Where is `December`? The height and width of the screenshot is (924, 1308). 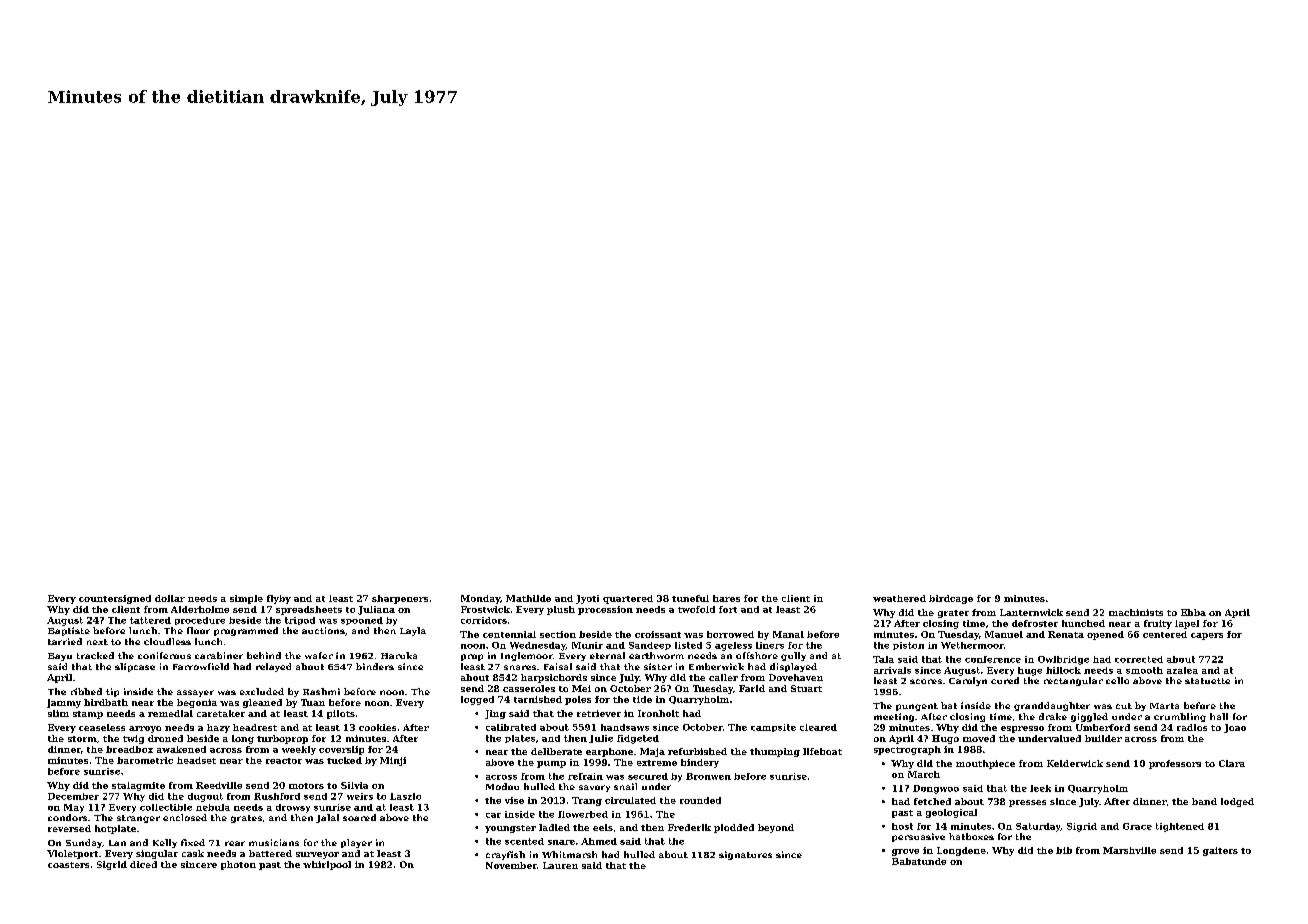 December is located at coordinates (73, 796).
